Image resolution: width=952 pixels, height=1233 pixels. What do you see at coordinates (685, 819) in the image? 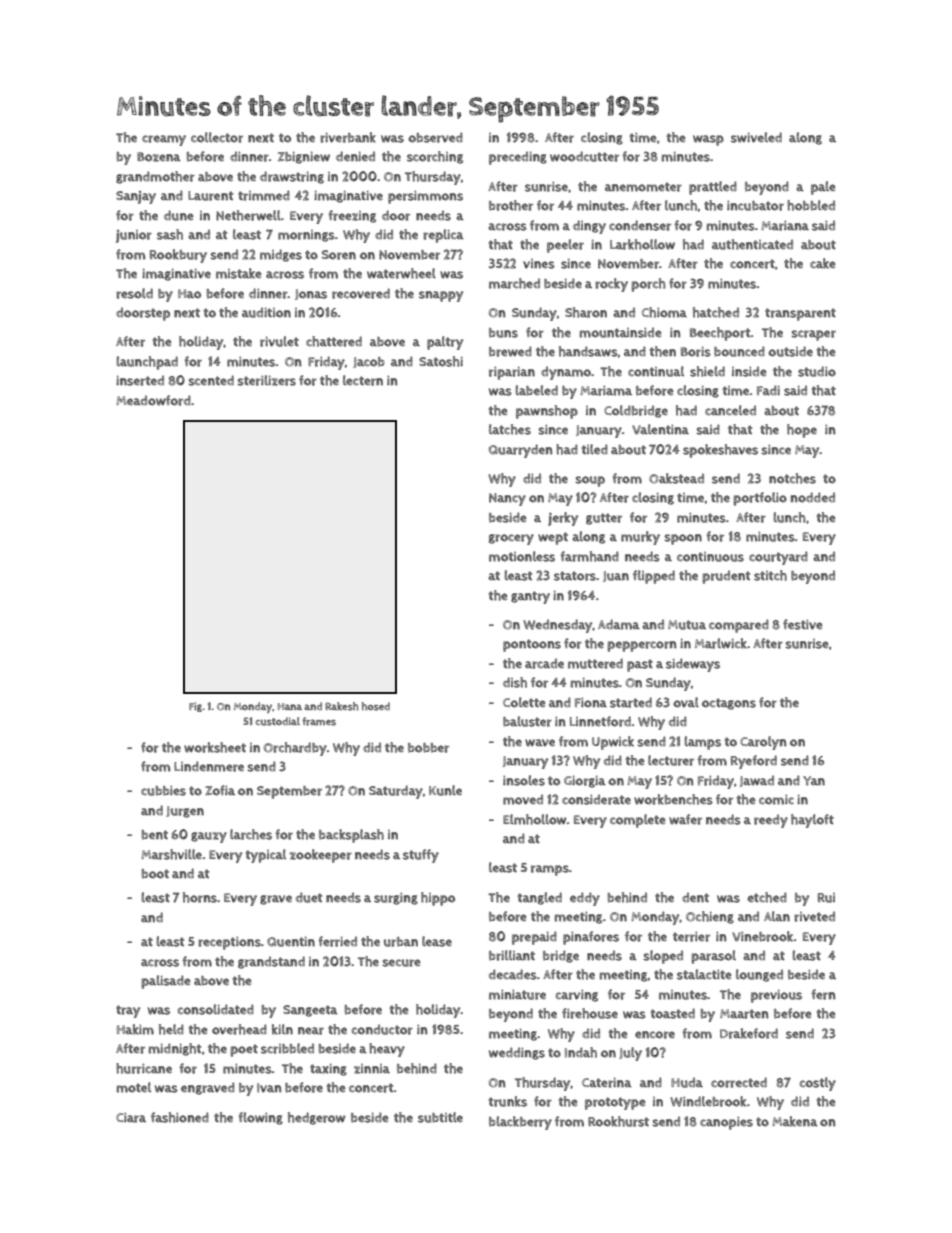
I see `wafer` at bounding box center [685, 819].
